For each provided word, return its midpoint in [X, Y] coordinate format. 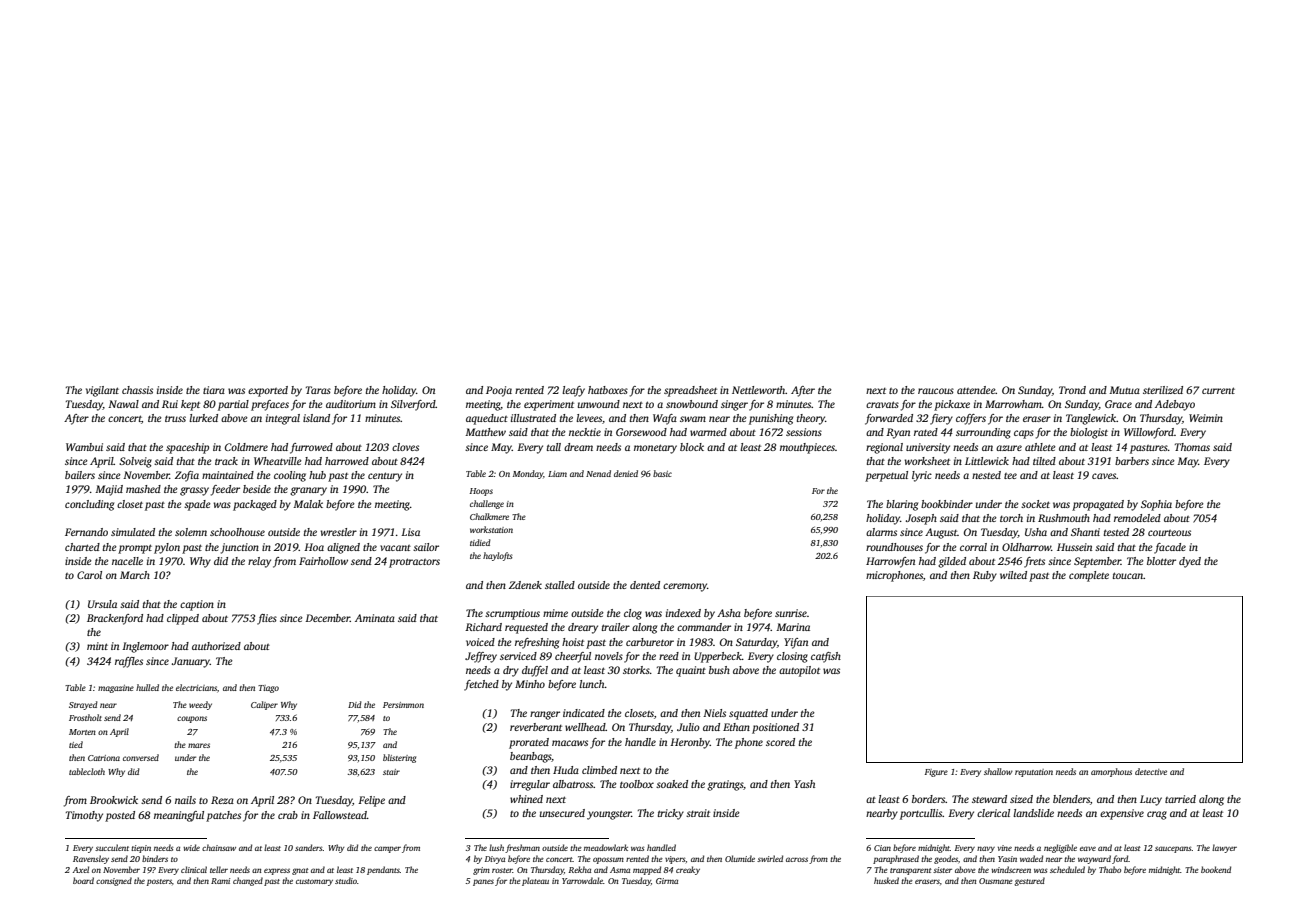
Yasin [1007, 859]
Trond [1072, 390]
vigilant [102, 391]
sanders [309, 847]
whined [526, 799]
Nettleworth [758, 390]
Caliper [264, 705]
